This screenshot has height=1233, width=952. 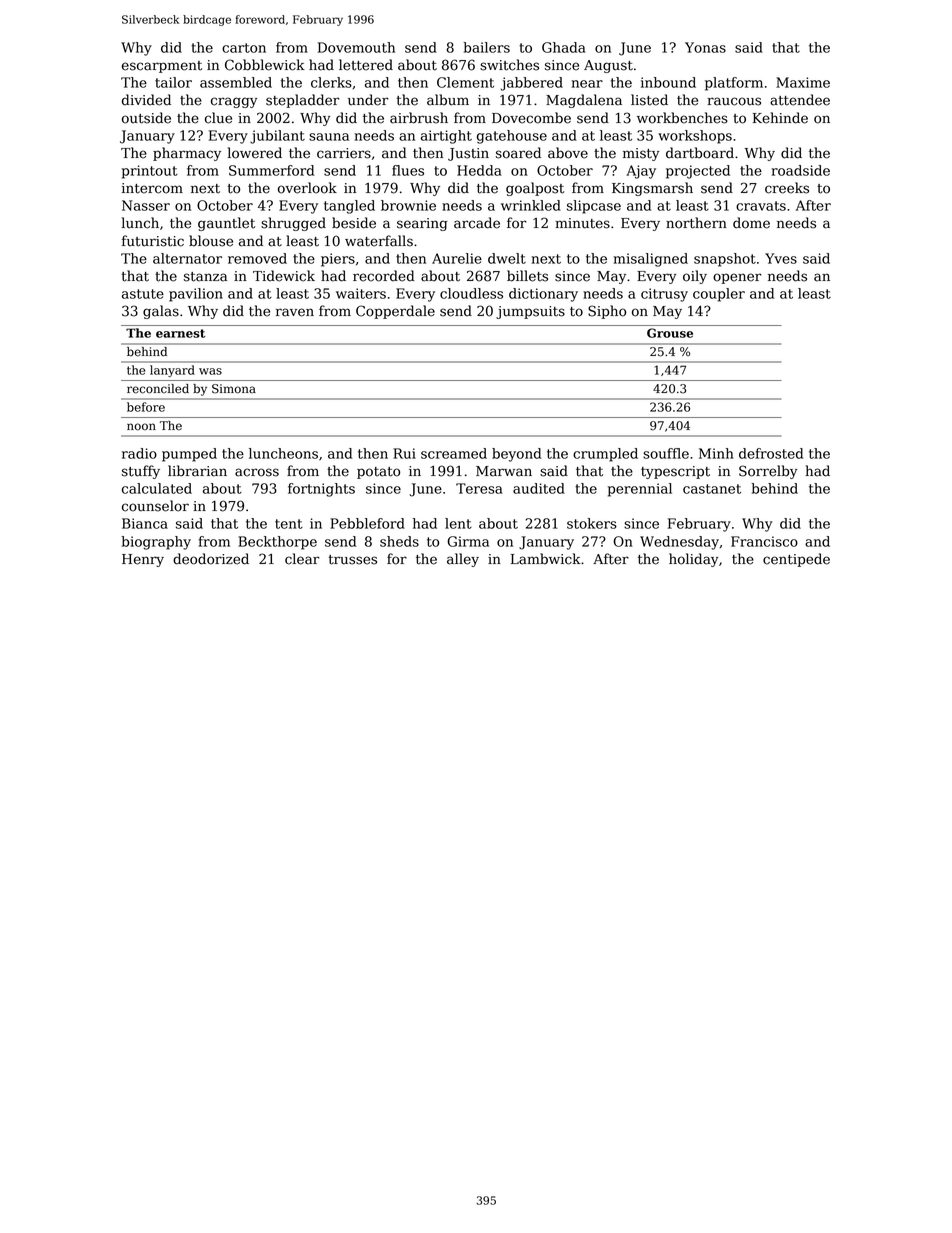 I want to click on Sipho, so click(x=607, y=312).
